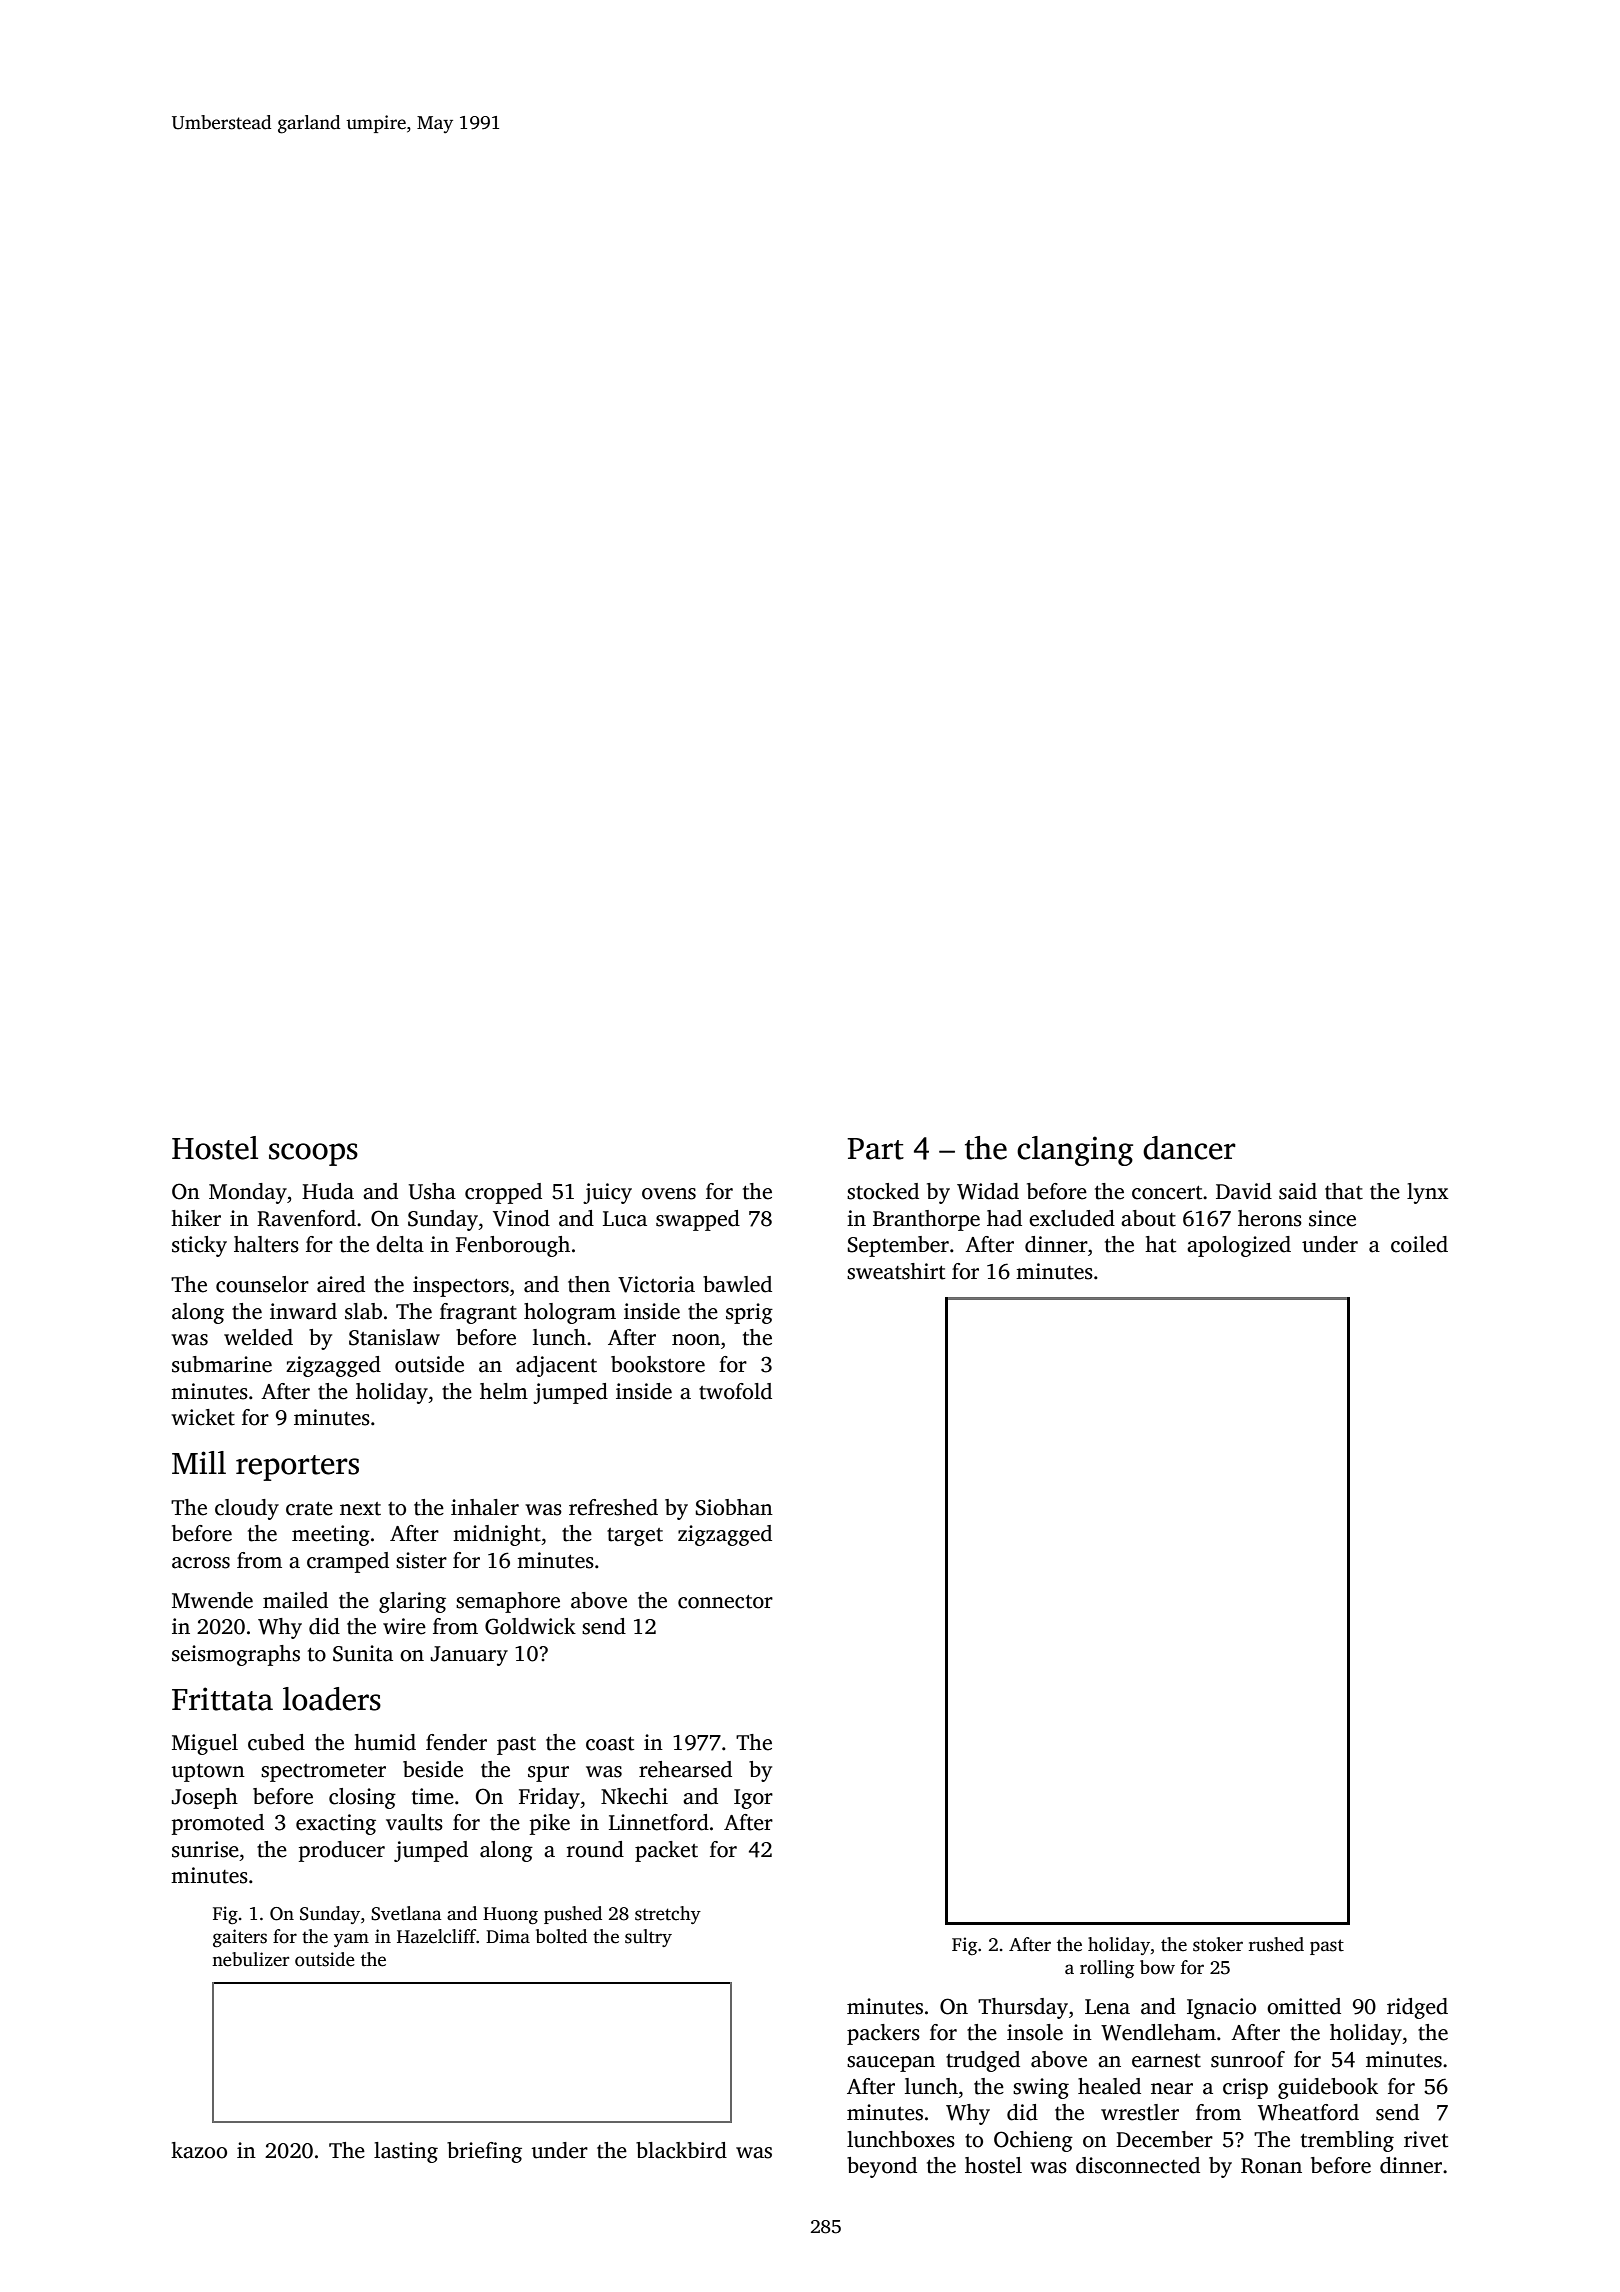  I want to click on Ronan, so click(1271, 2166).
